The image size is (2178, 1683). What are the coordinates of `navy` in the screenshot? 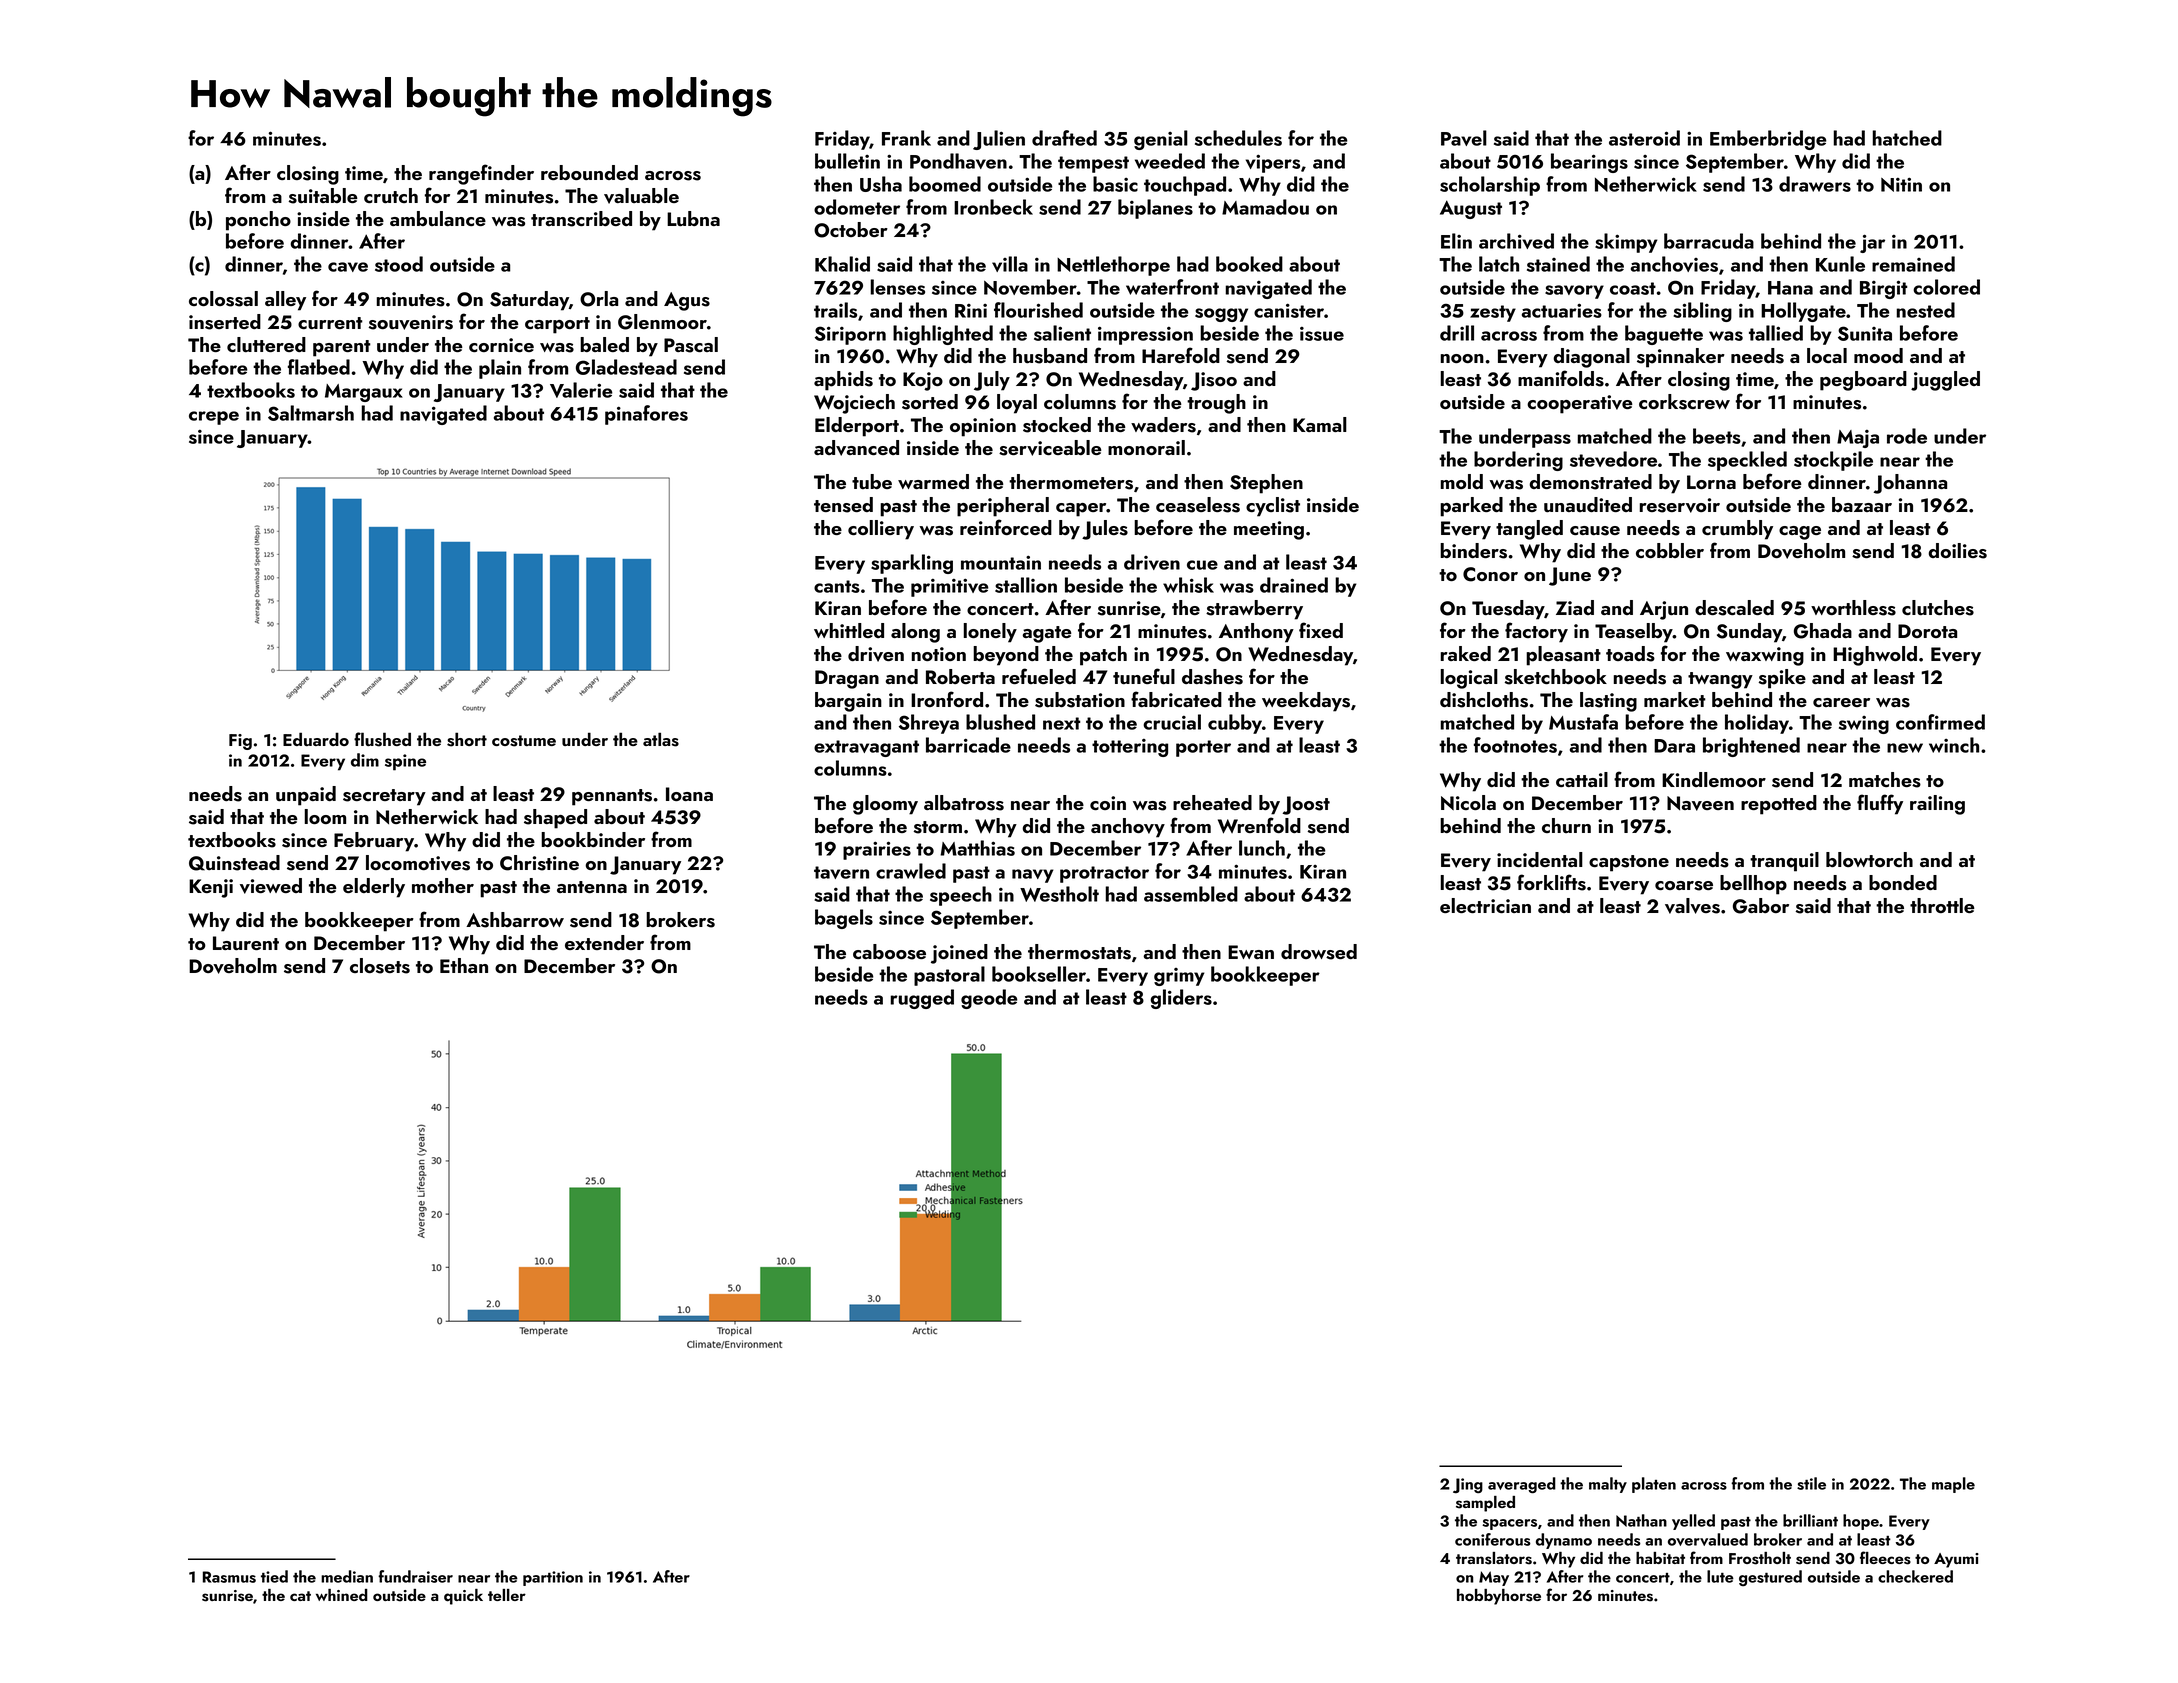 It's located at (1033, 876).
